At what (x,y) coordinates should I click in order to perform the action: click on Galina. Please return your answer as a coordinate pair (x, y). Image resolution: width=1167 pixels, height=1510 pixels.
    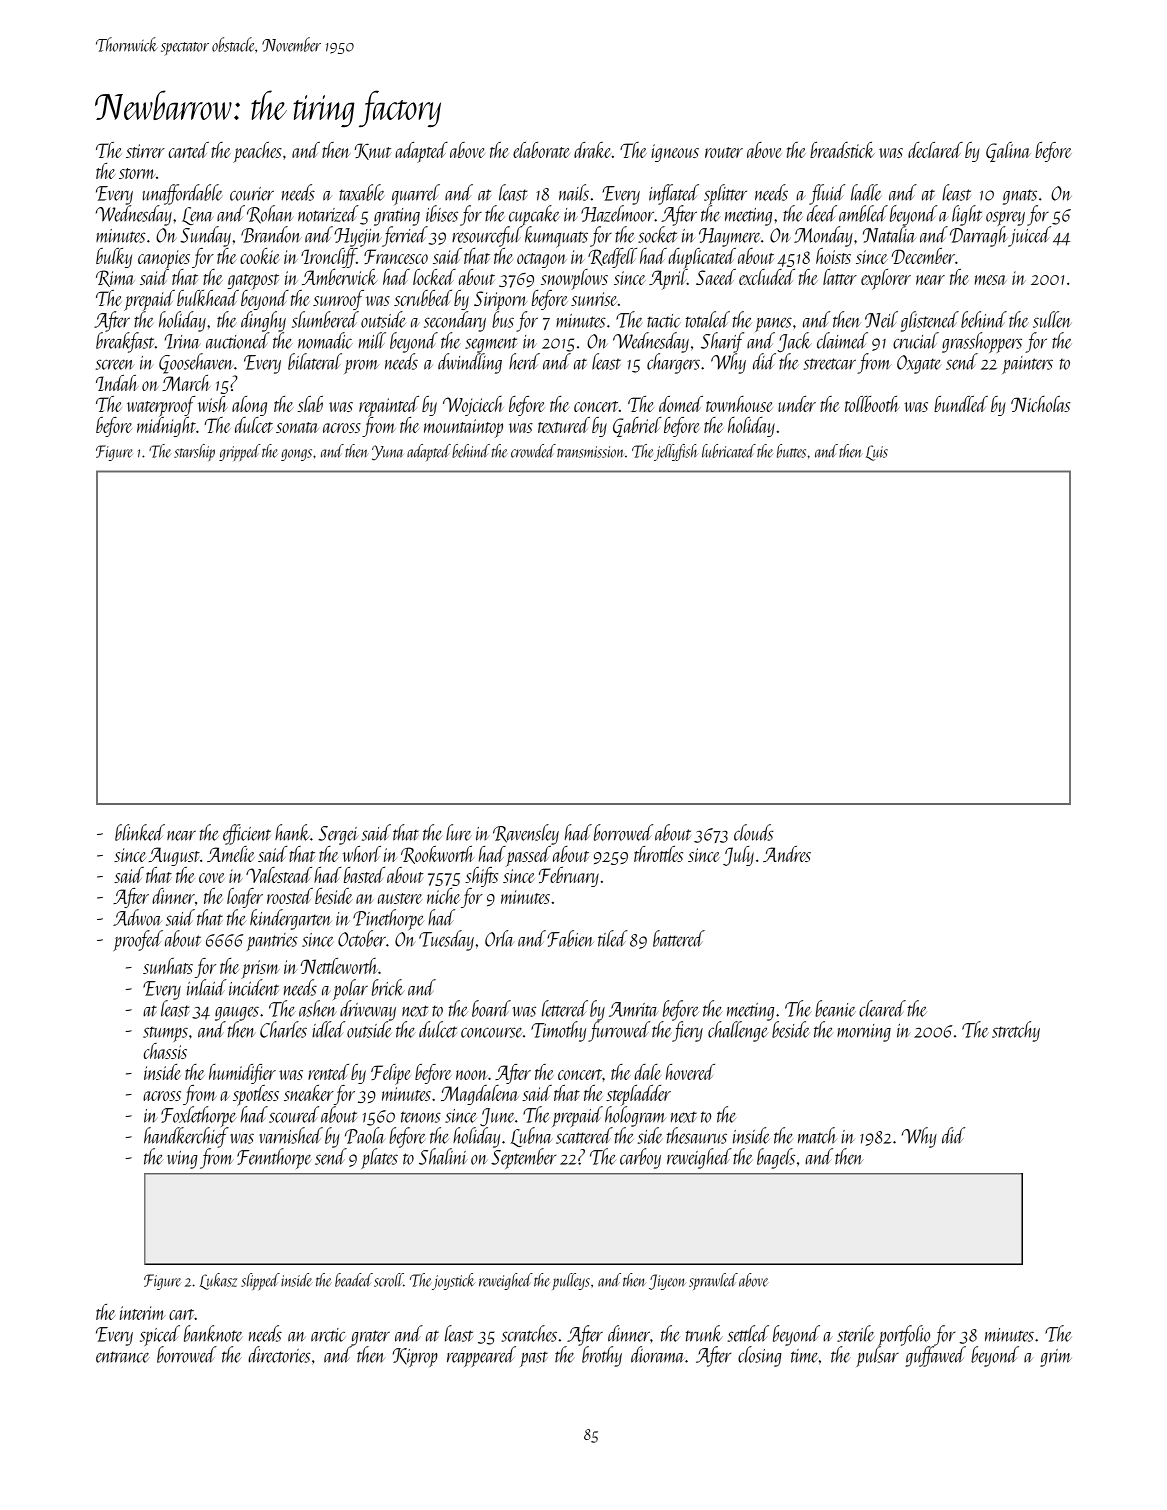
    Looking at the image, I should click on (1008, 152).
